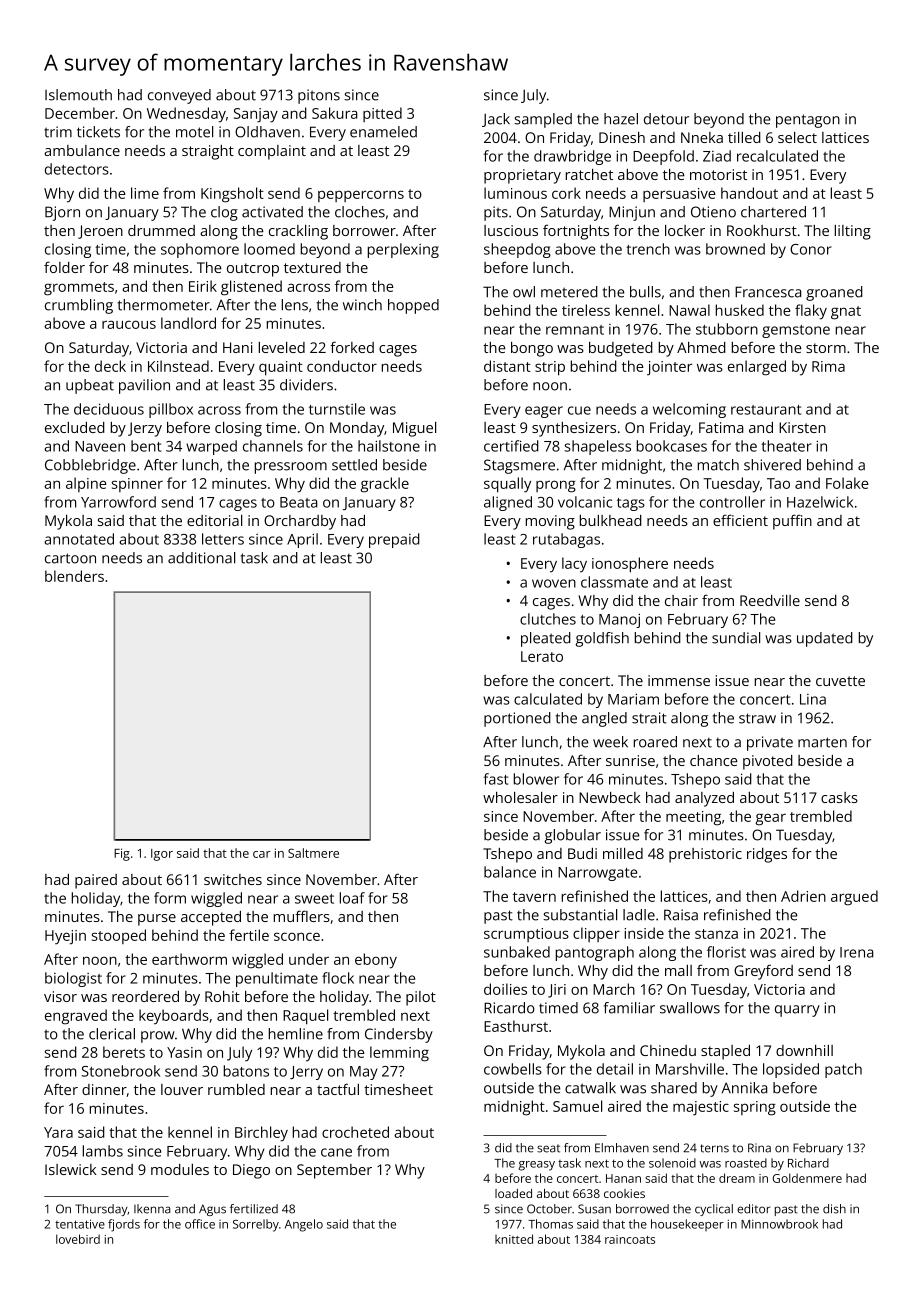  What do you see at coordinates (334, 113) in the page?
I see `Sakura` at bounding box center [334, 113].
